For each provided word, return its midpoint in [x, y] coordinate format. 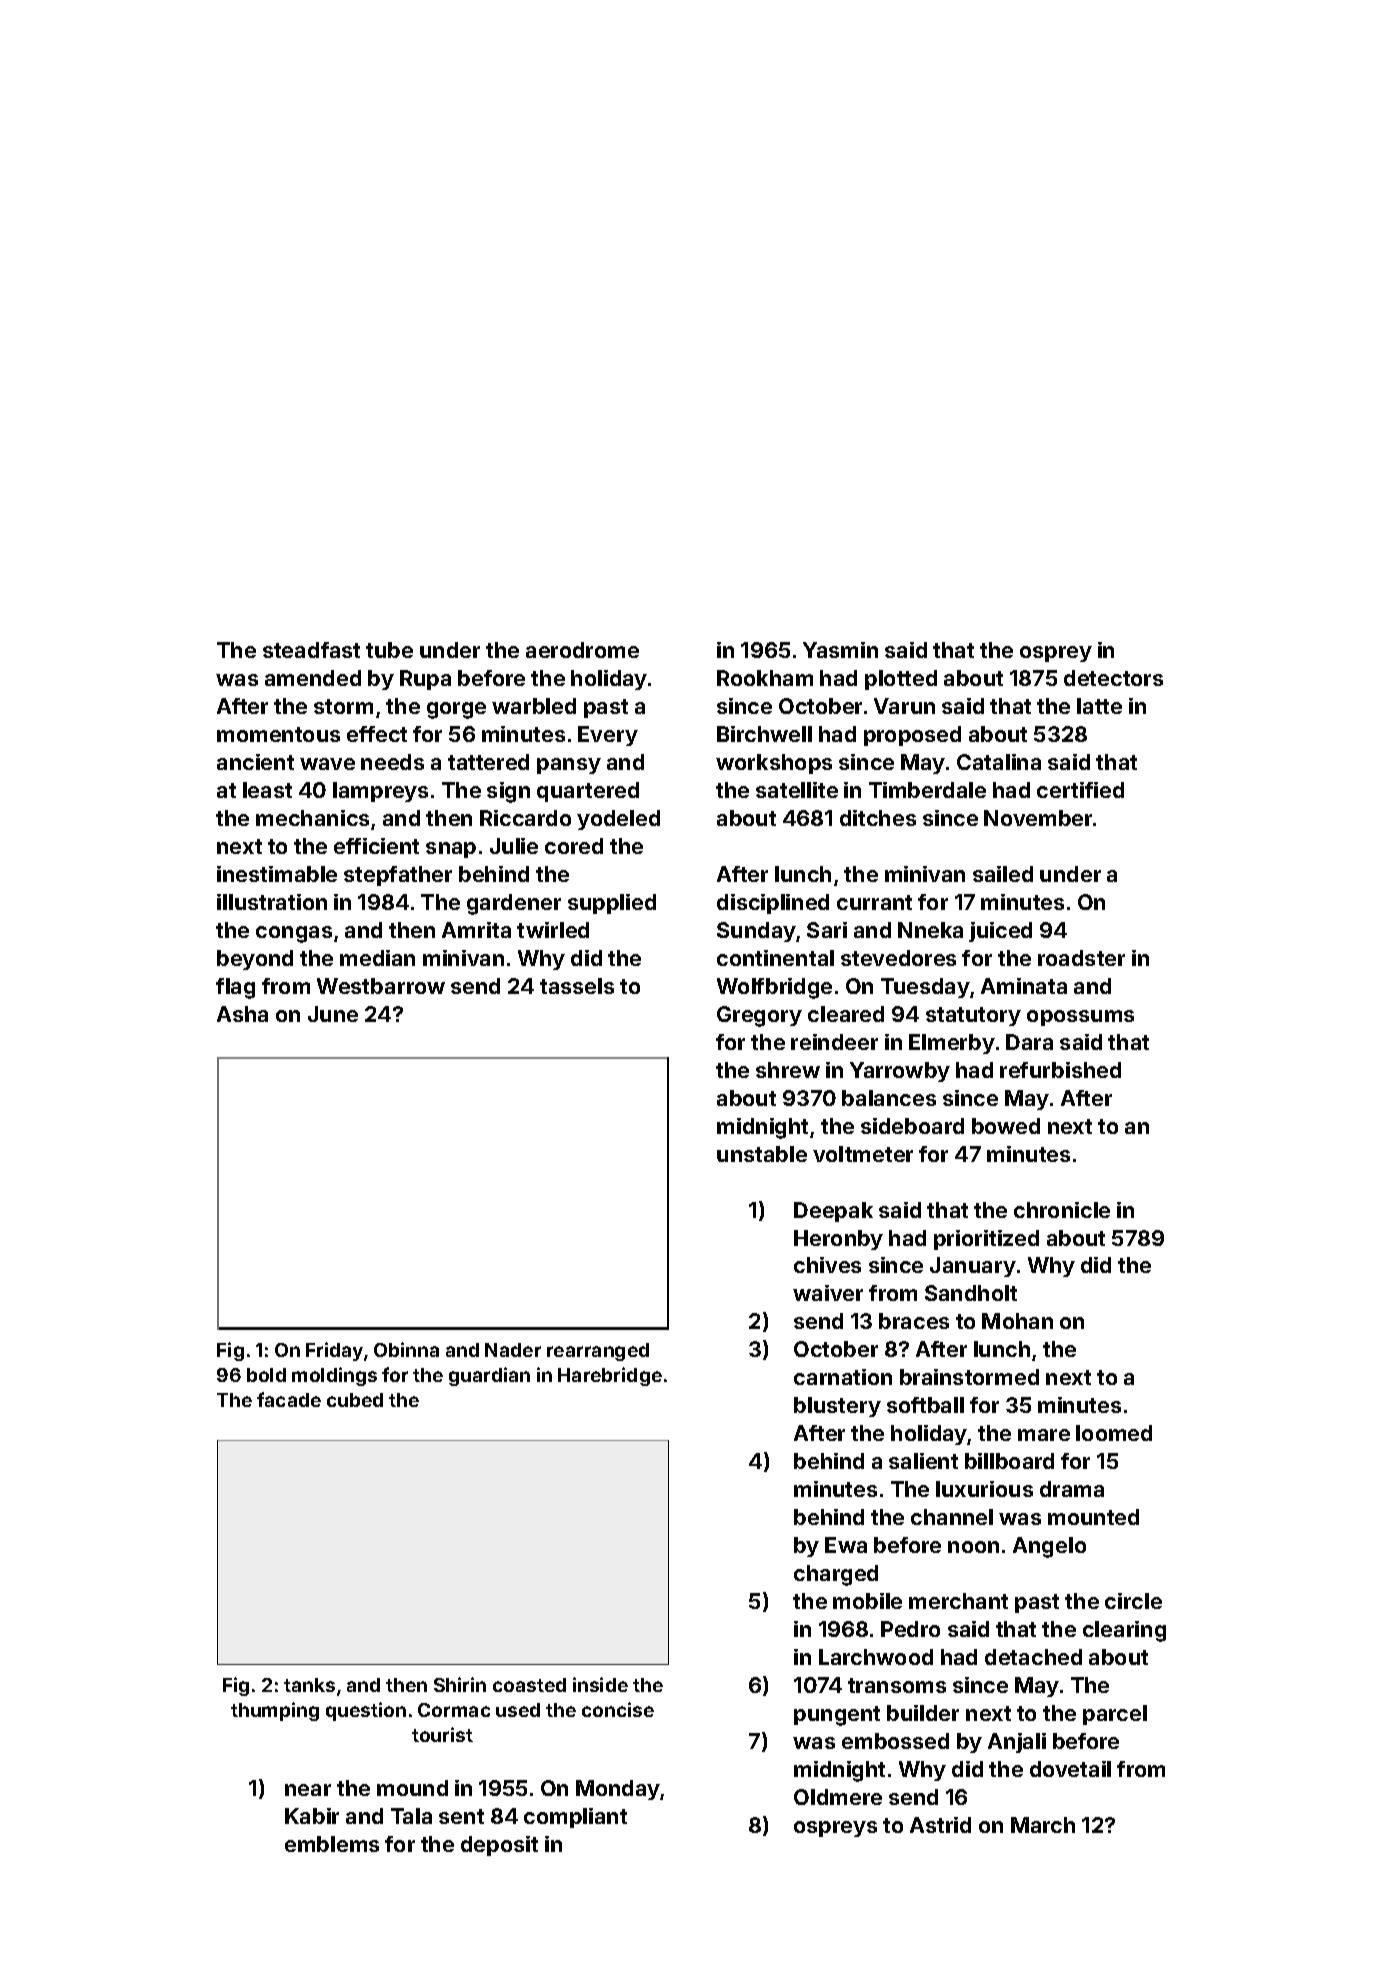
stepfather [398, 876]
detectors [1113, 678]
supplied [612, 904]
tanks [309, 1685]
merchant [958, 1601]
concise [618, 1709]
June [333, 1014]
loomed [1114, 1433]
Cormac [454, 1710]
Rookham [765, 678]
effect [377, 734]
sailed [1003, 874]
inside [600, 1684]
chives [827, 1265]
